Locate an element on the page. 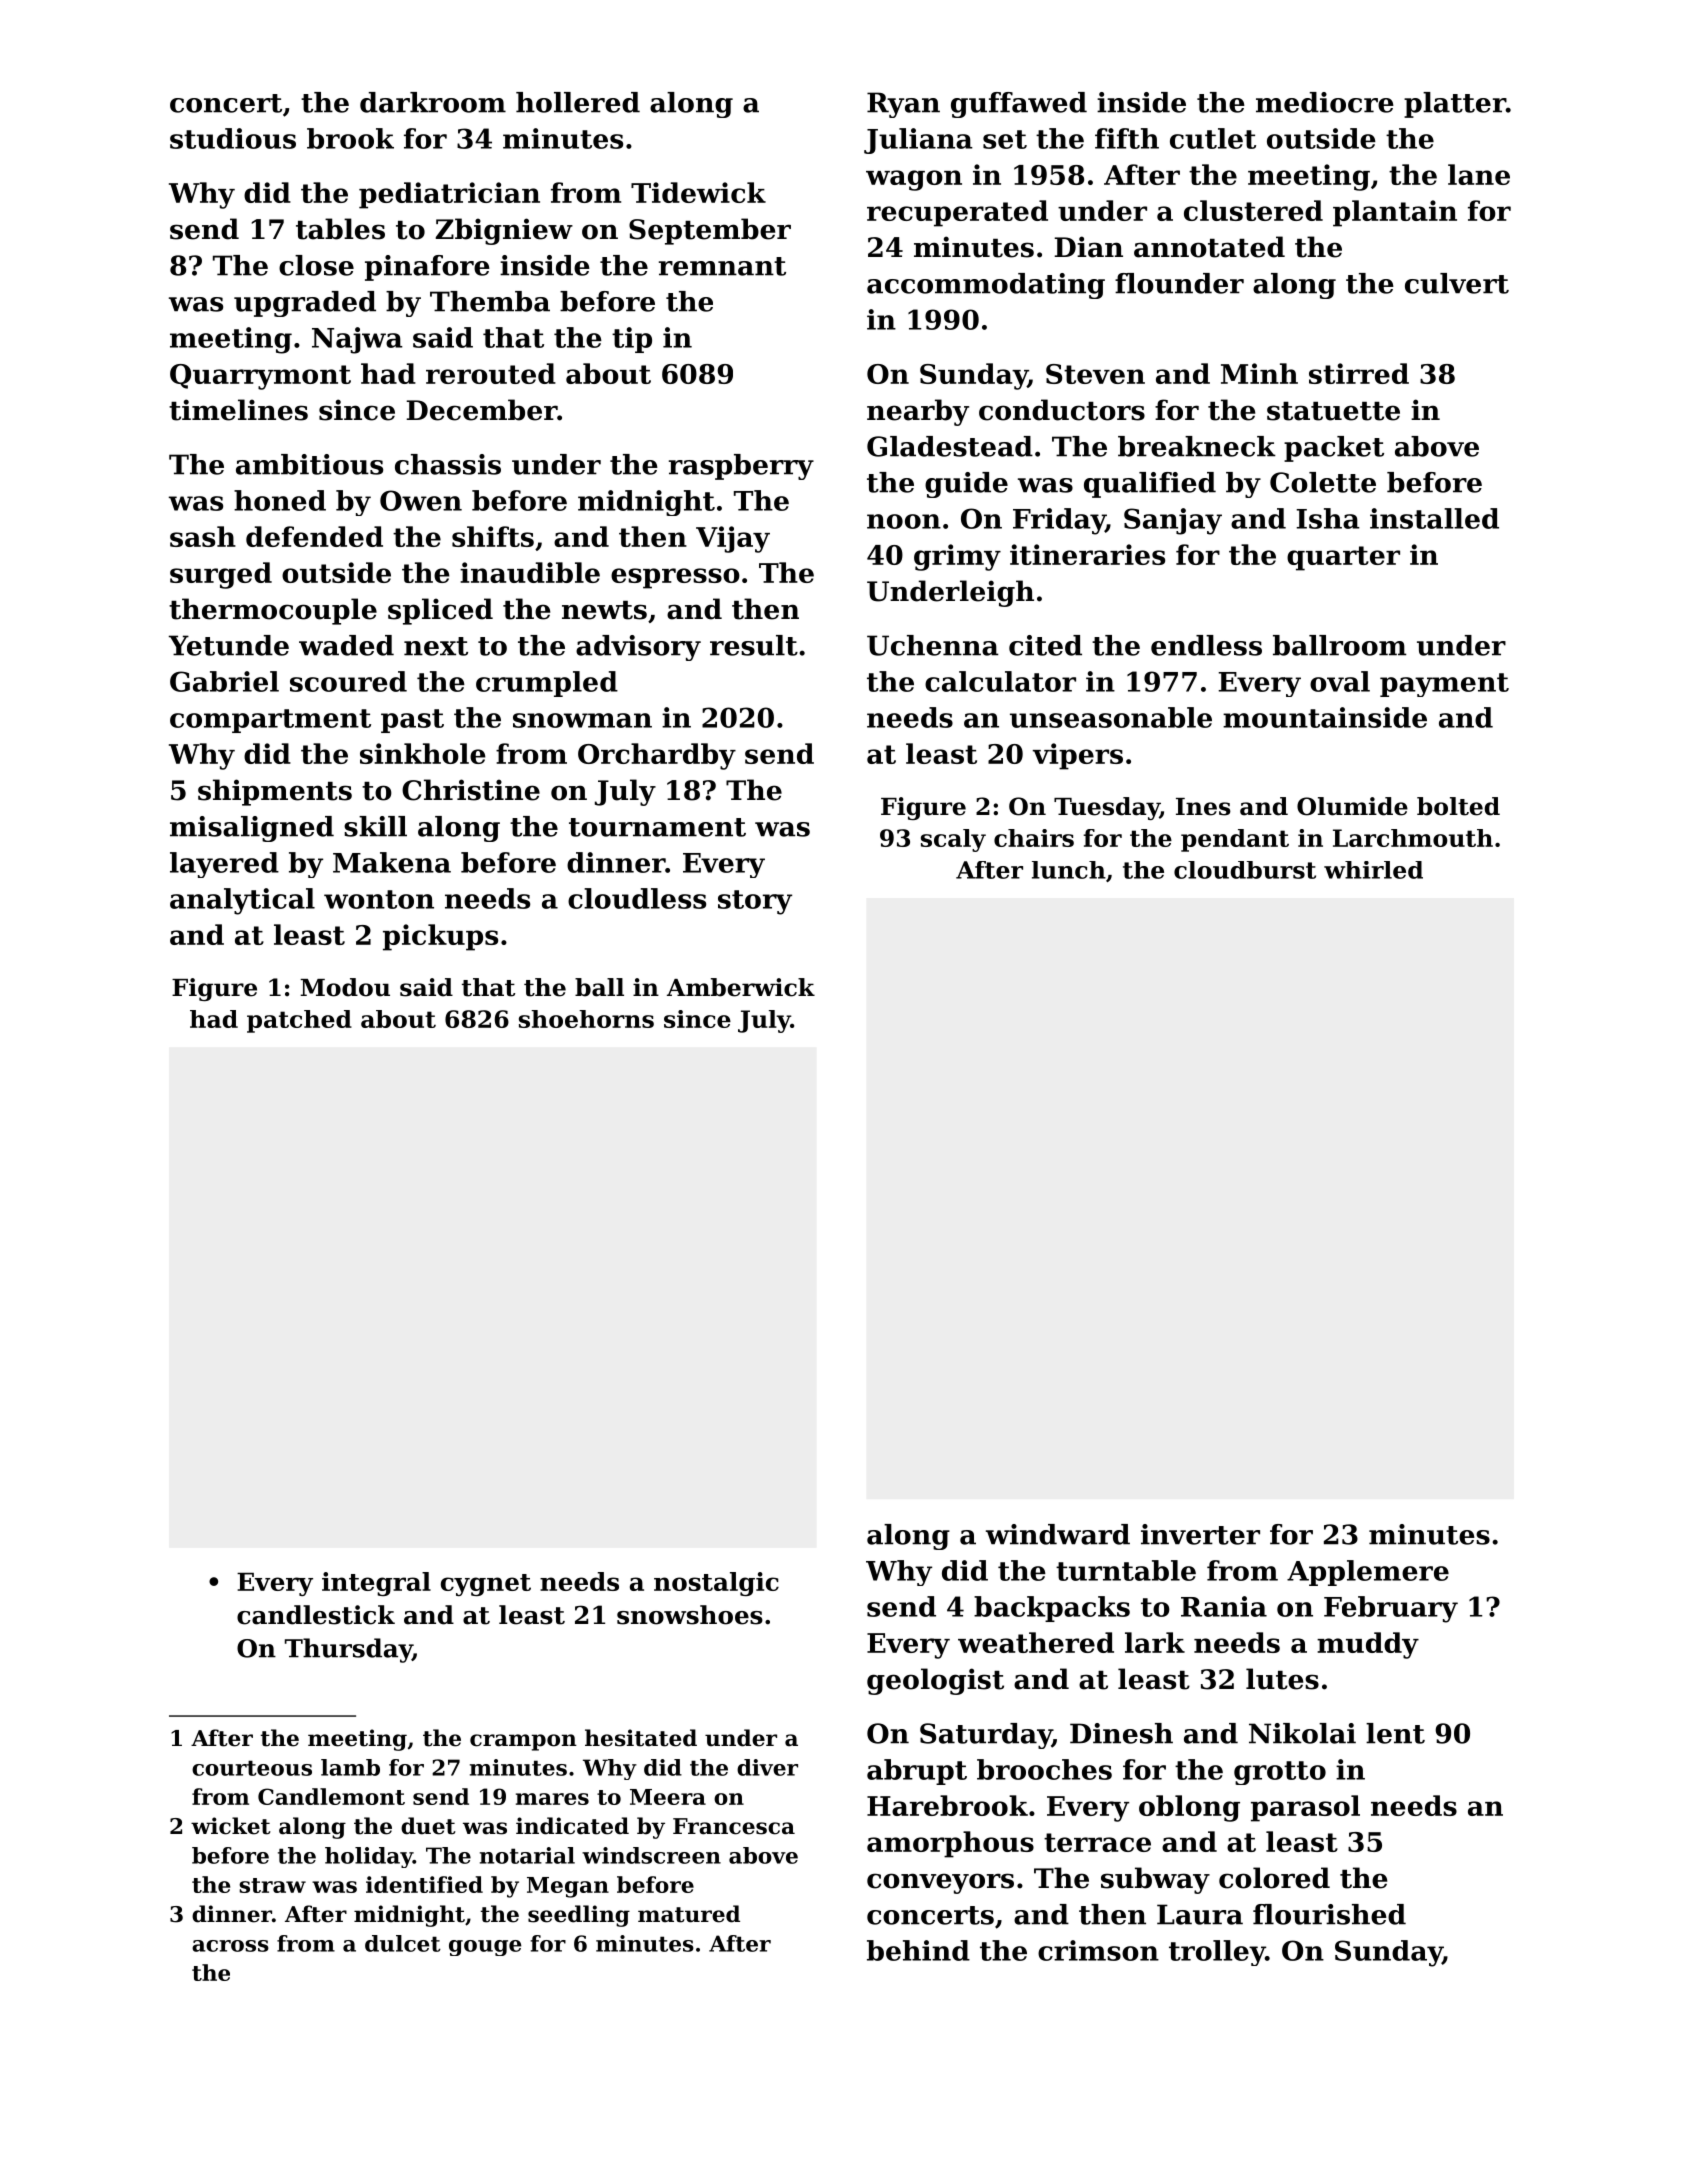 Image resolution: width=1683 pixels, height=2178 pixels. stirred is located at coordinates (1359, 373).
